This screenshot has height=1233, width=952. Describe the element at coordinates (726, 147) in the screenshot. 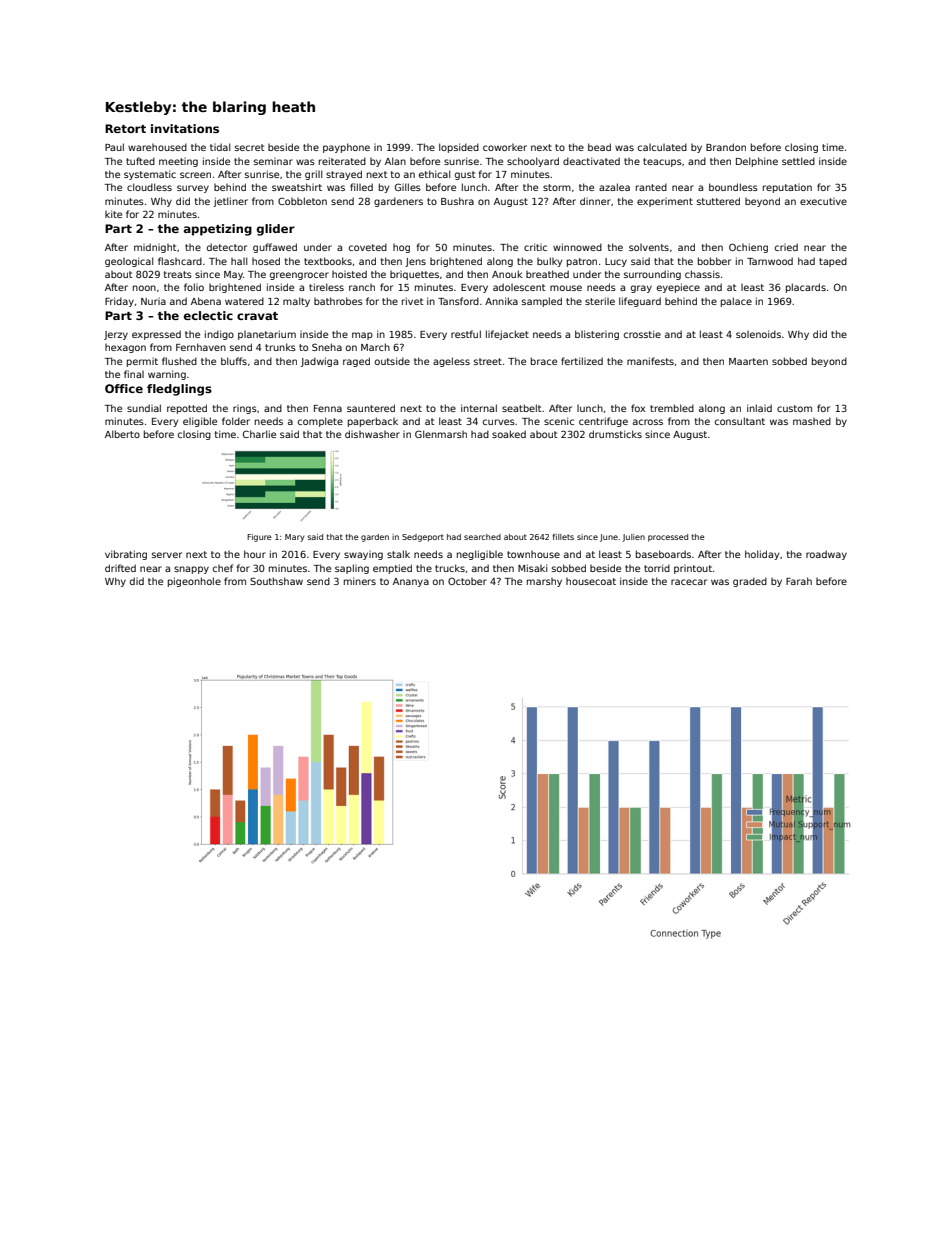

I see `Brandon` at that location.
